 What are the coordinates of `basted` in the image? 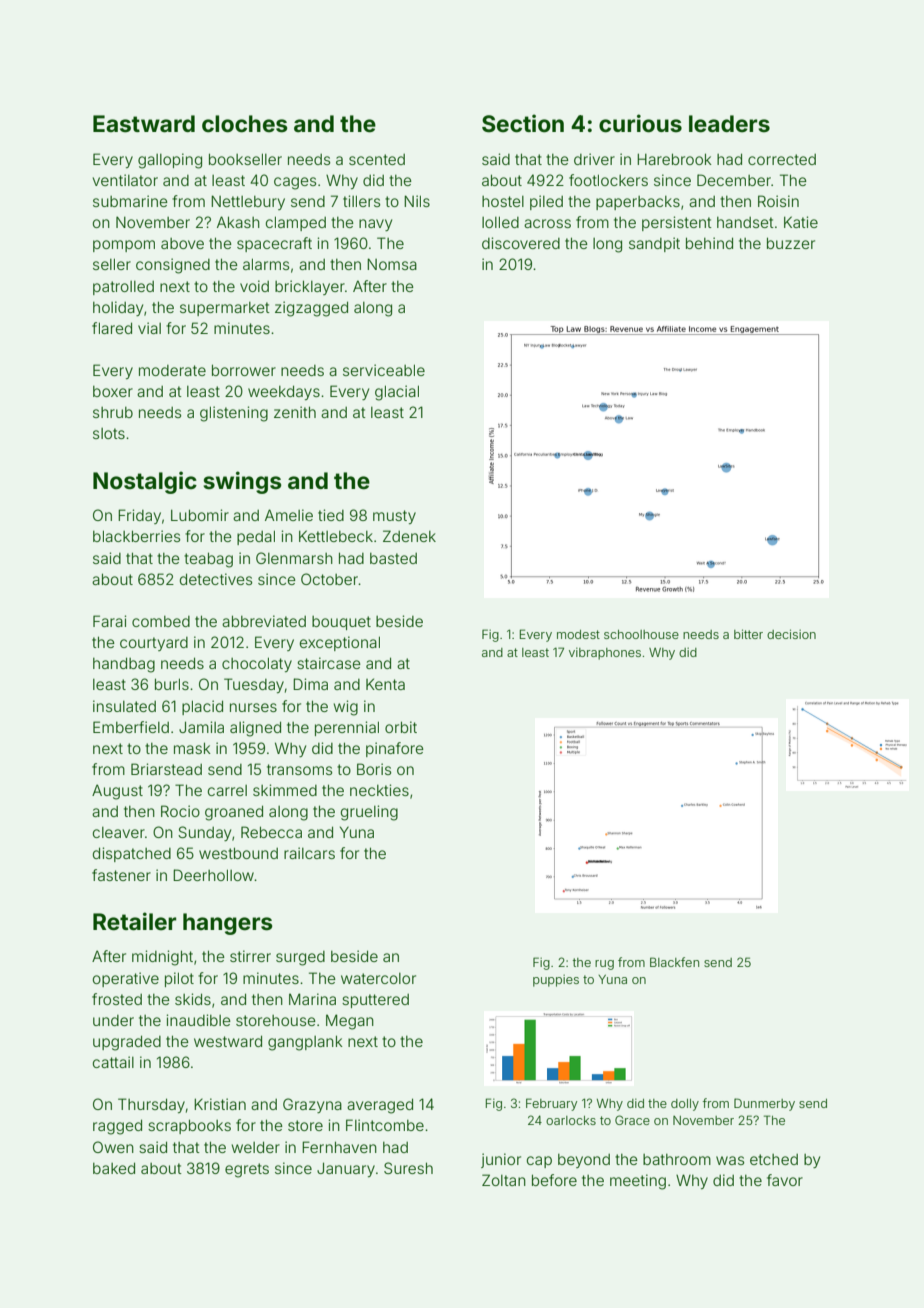 It's located at (393, 558).
